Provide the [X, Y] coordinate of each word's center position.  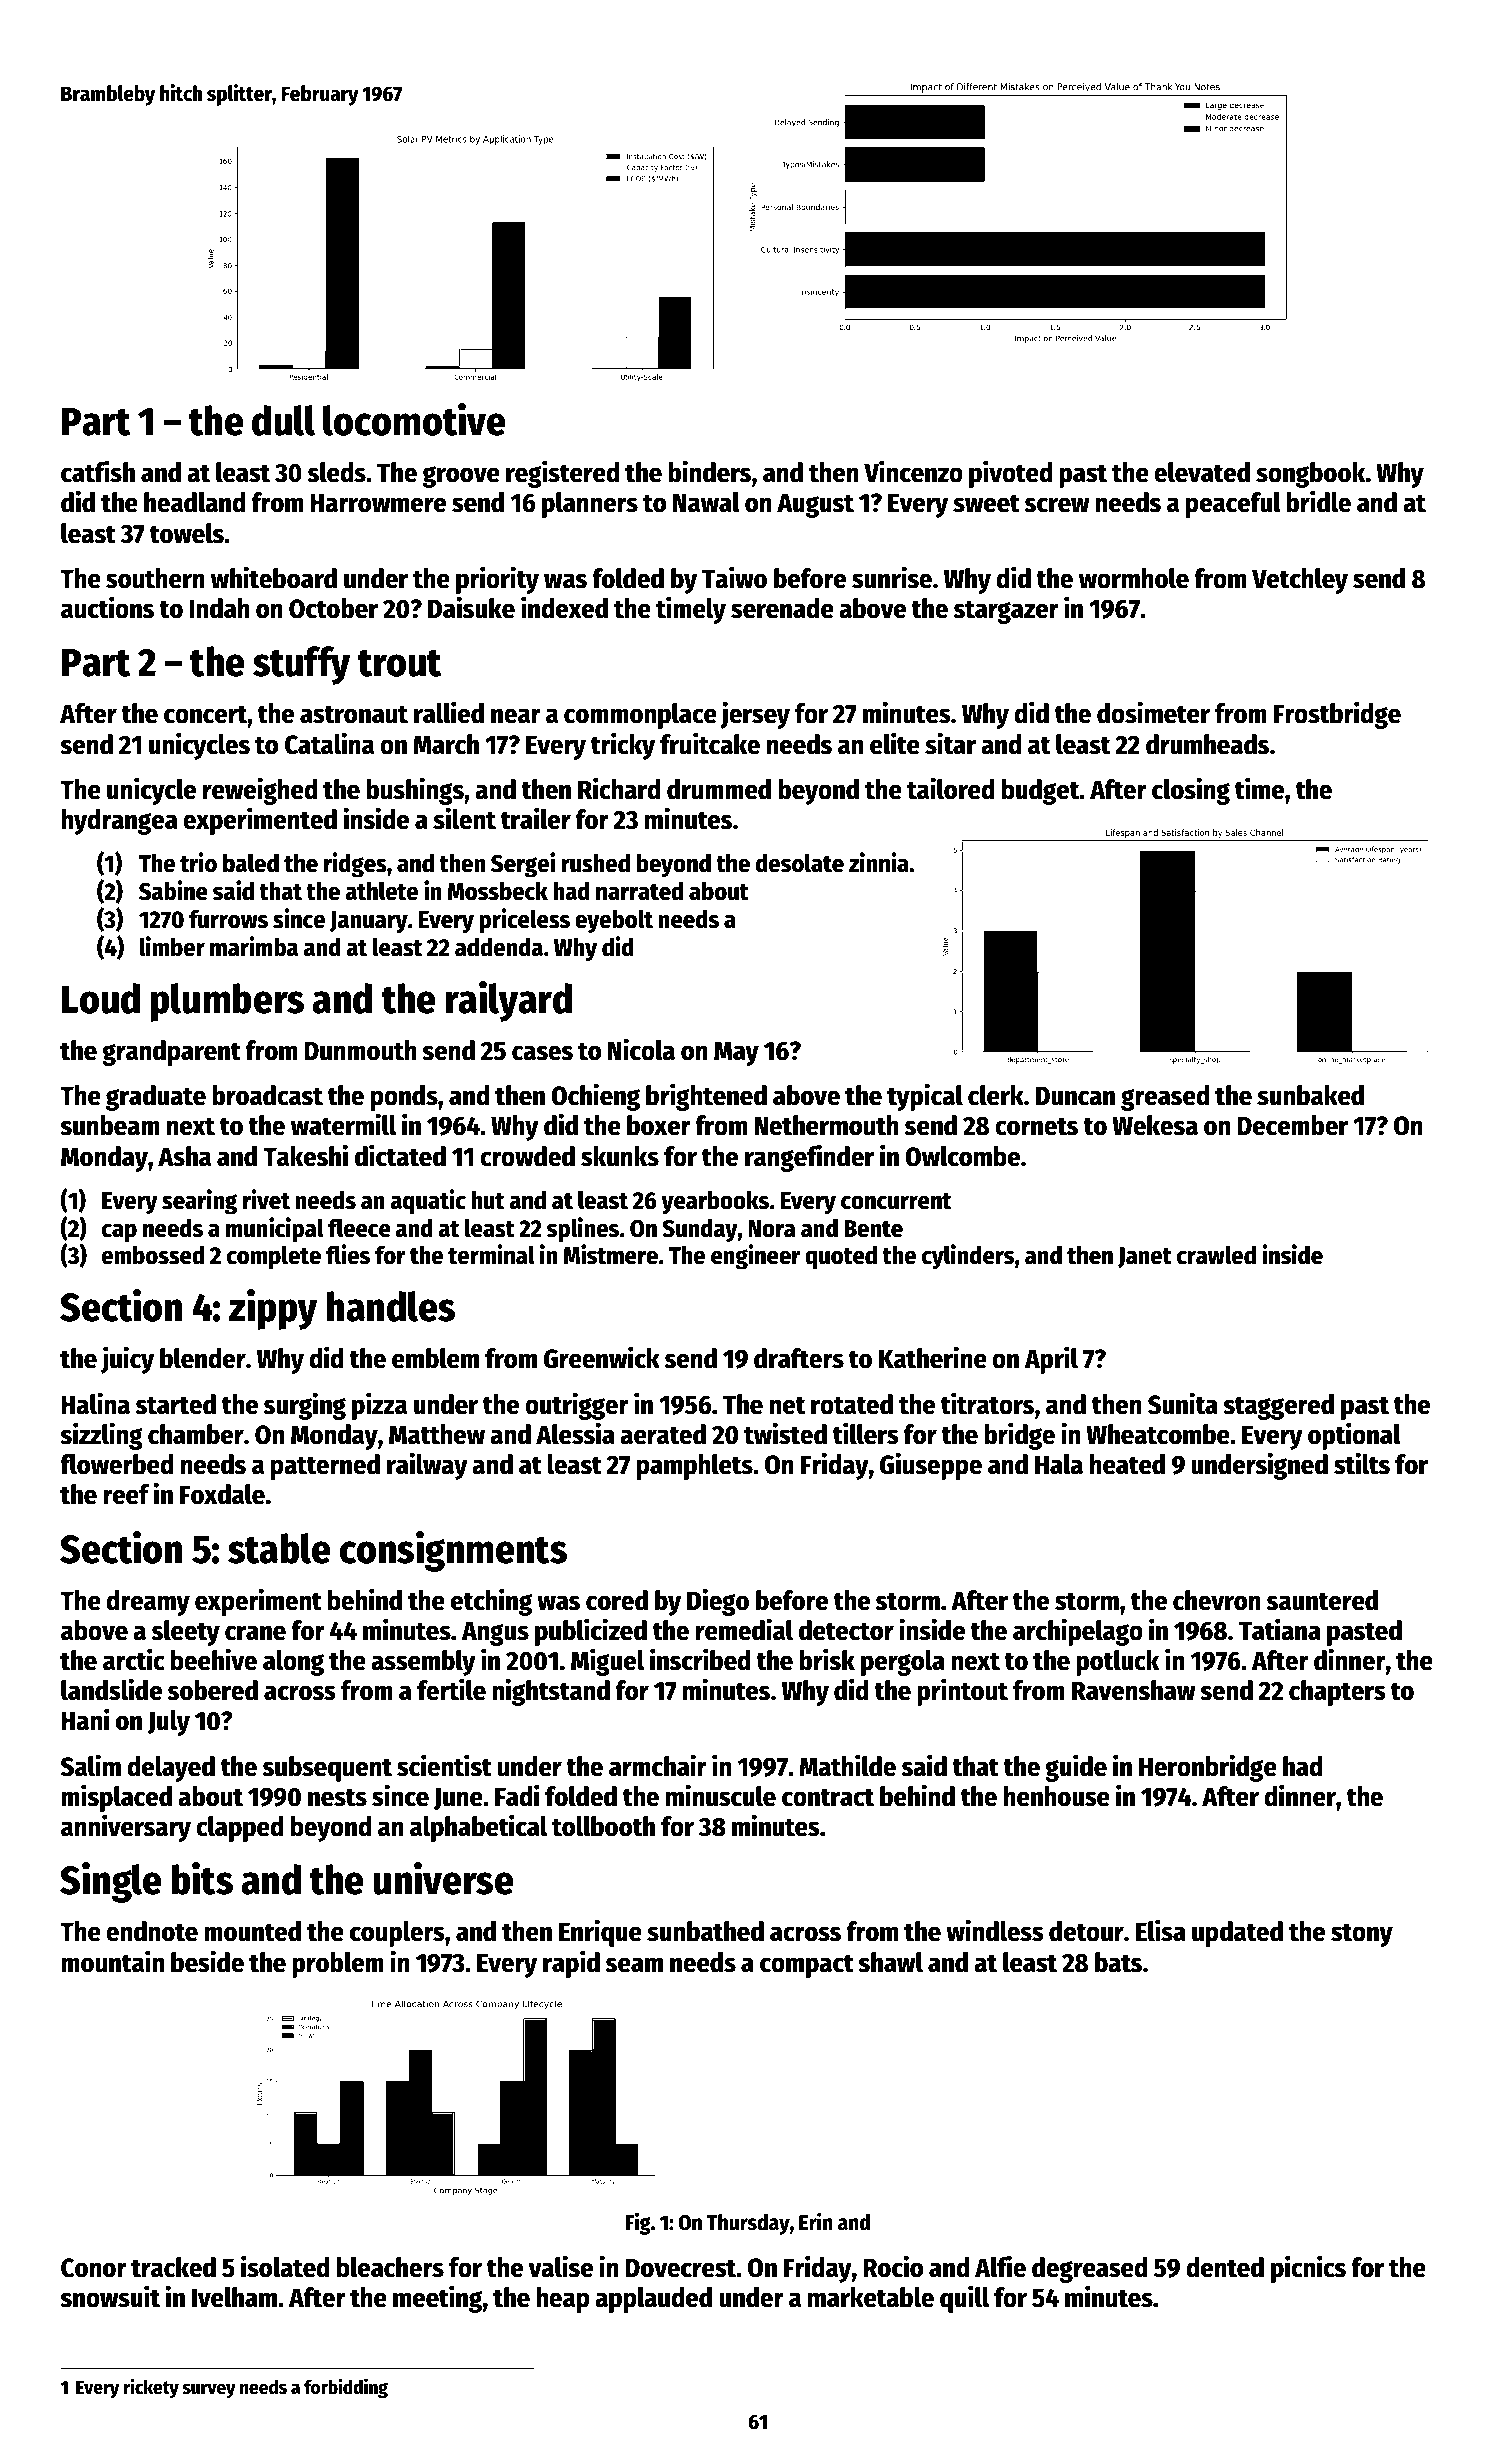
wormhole [1134, 578]
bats [1118, 1962]
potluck [1117, 1663]
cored [617, 1600]
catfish [98, 471]
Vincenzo [913, 471]
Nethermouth [826, 1125]
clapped [240, 1829]
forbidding [346, 2388]
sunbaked [1310, 1095]
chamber [196, 1434]
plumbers [227, 1002]
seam [634, 1965]
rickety [151, 2388]
